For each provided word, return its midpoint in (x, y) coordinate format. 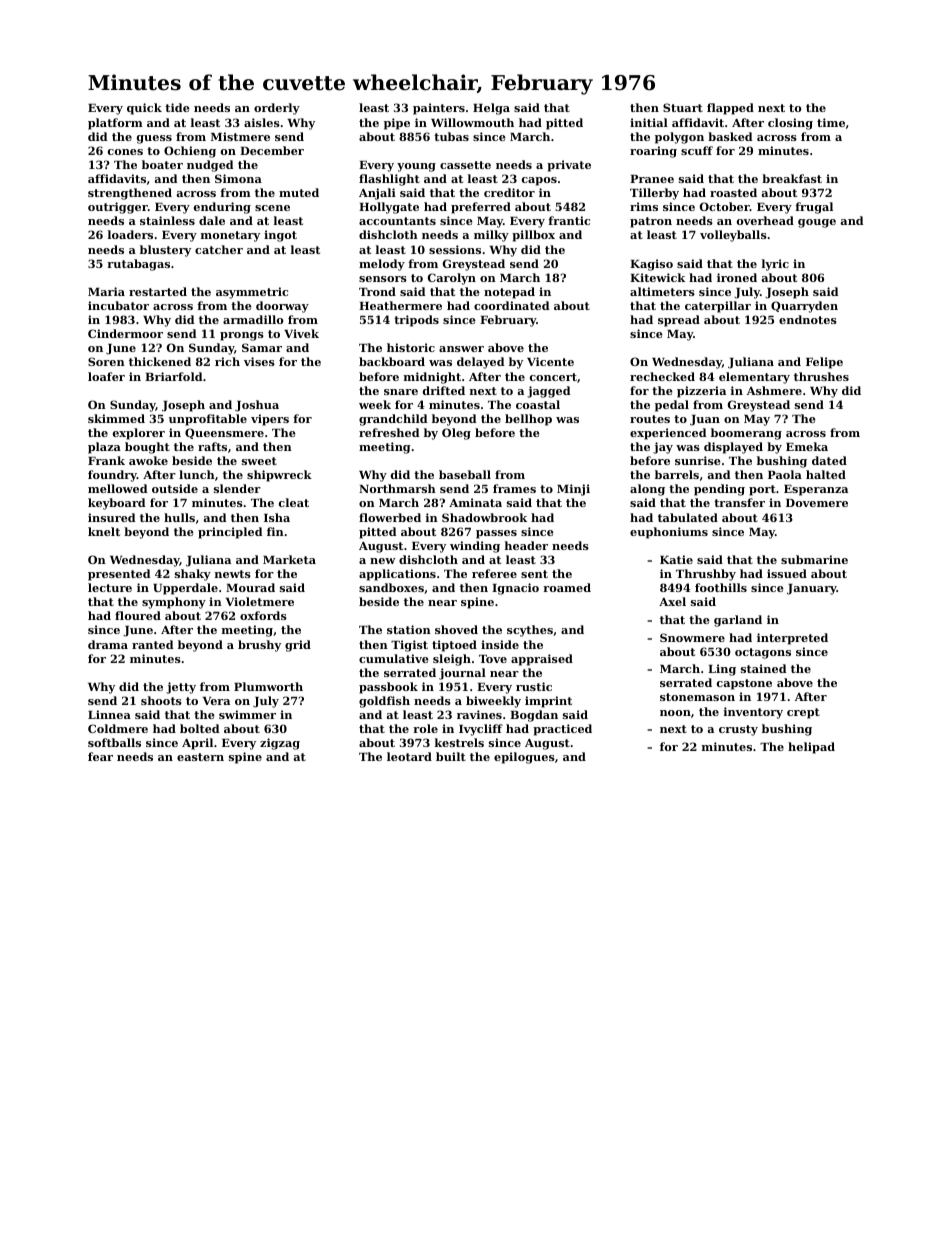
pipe (397, 124)
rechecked (662, 376)
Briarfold (174, 376)
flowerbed (390, 517)
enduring (222, 208)
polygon (679, 138)
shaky (193, 575)
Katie (676, 559)
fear (100, 756)
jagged (549, 392)
